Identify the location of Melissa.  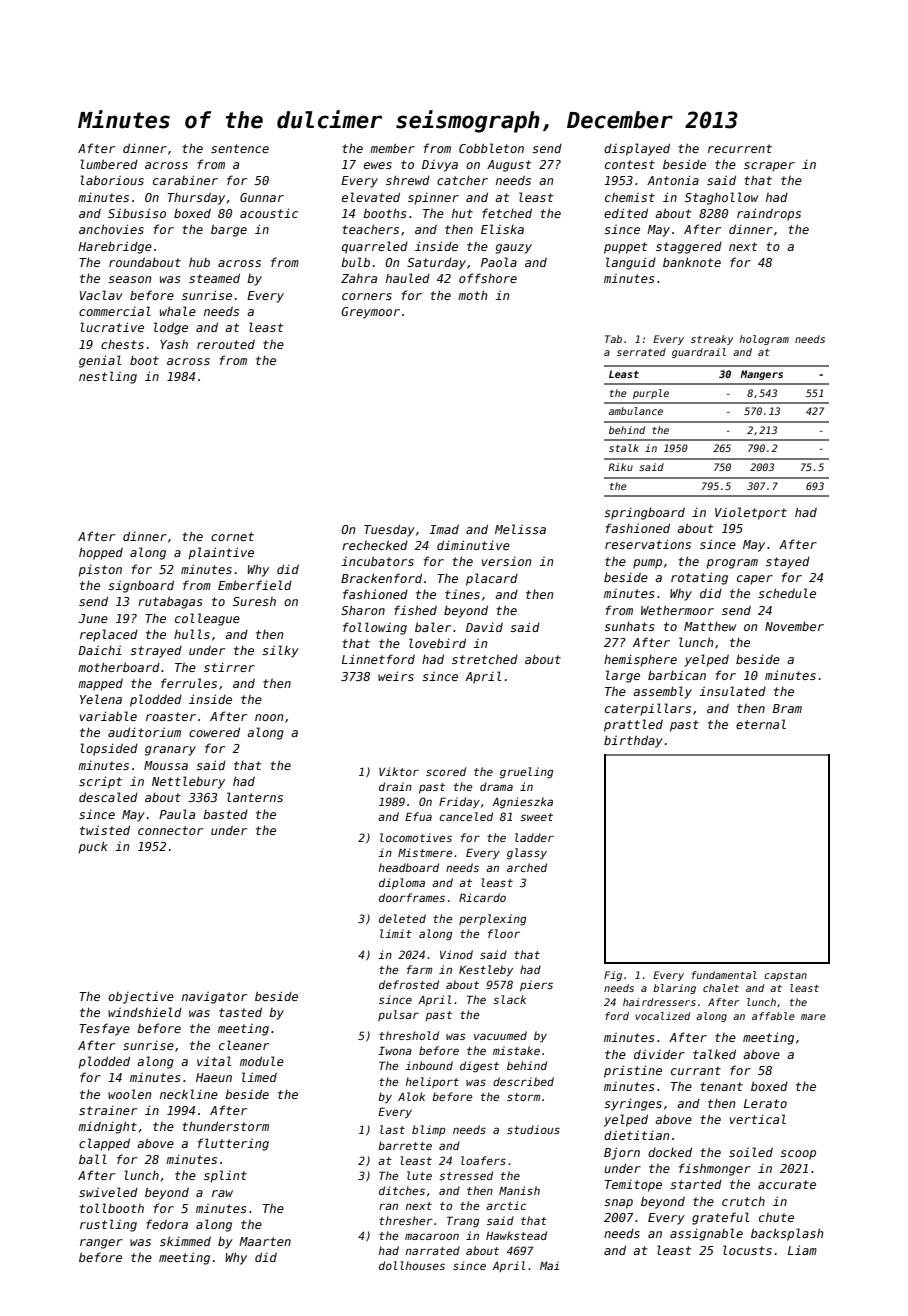
(520, 529).
